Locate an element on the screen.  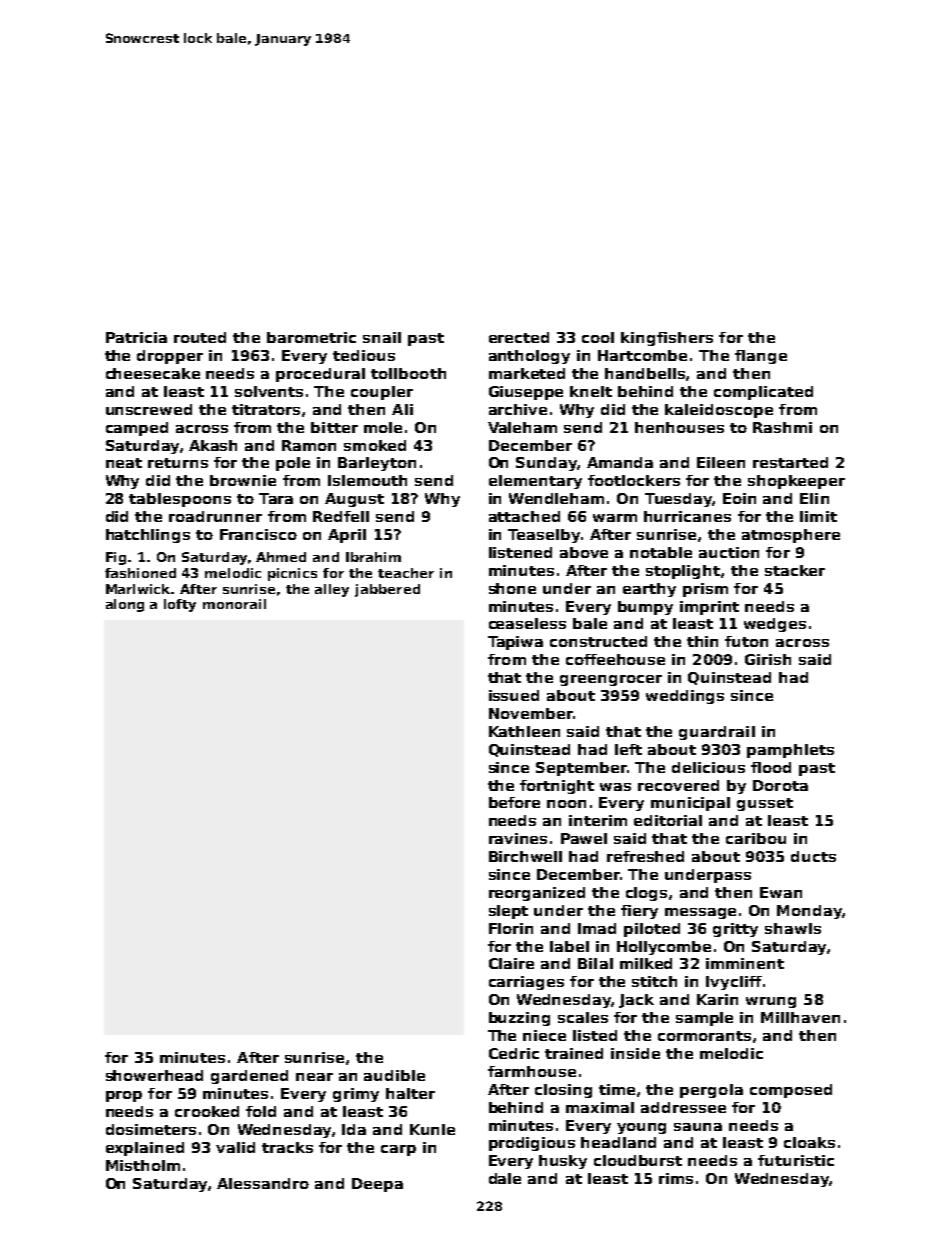
above is located at coordinates (584, 552).
